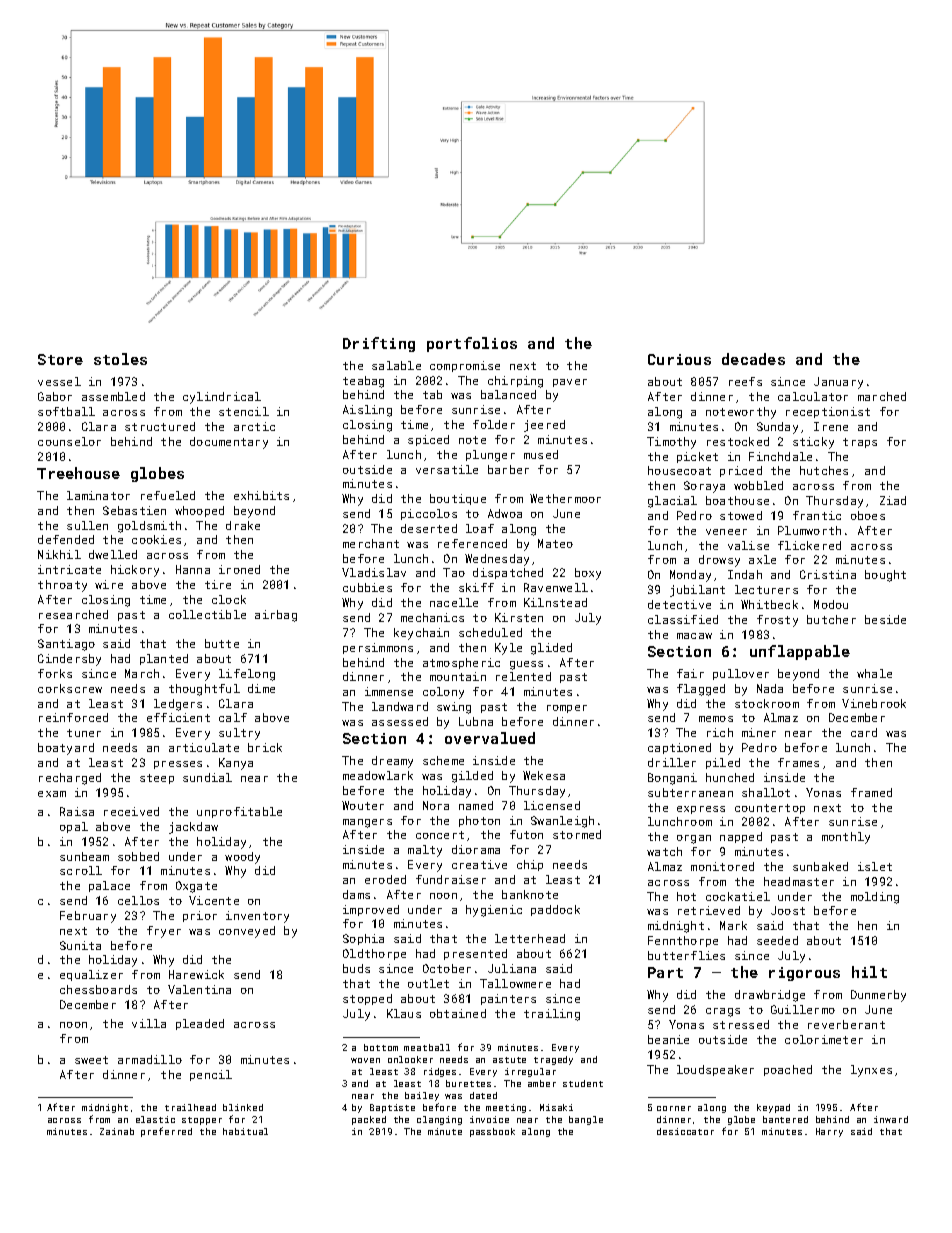 Image resolution: width=952 pixels, height=1233 pixels. Describe the element at coordinates (893, 500) in the document. I see `Ziad` at that location.
